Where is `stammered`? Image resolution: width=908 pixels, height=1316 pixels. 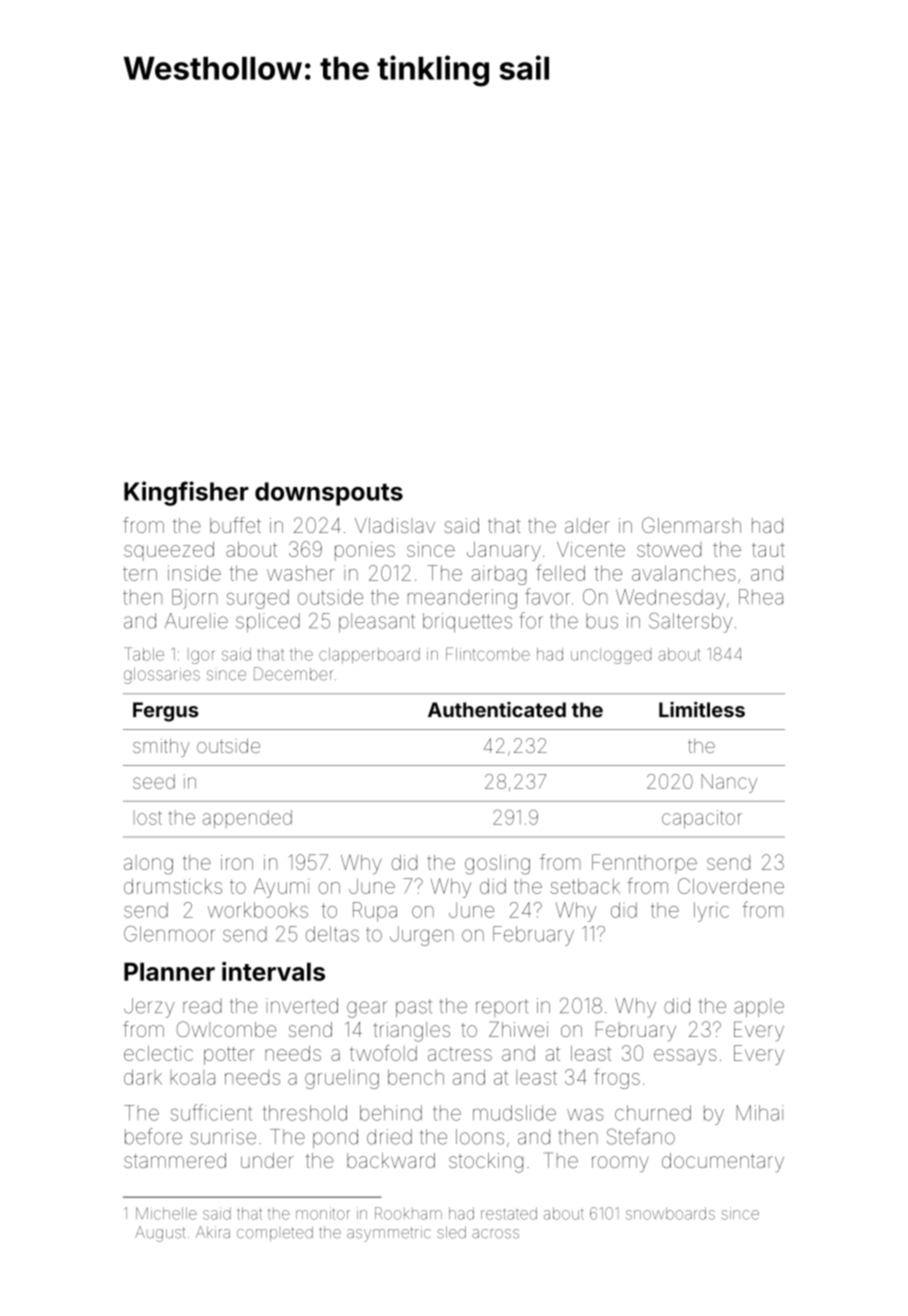 stammered is located at coordinates (175, 1160).
